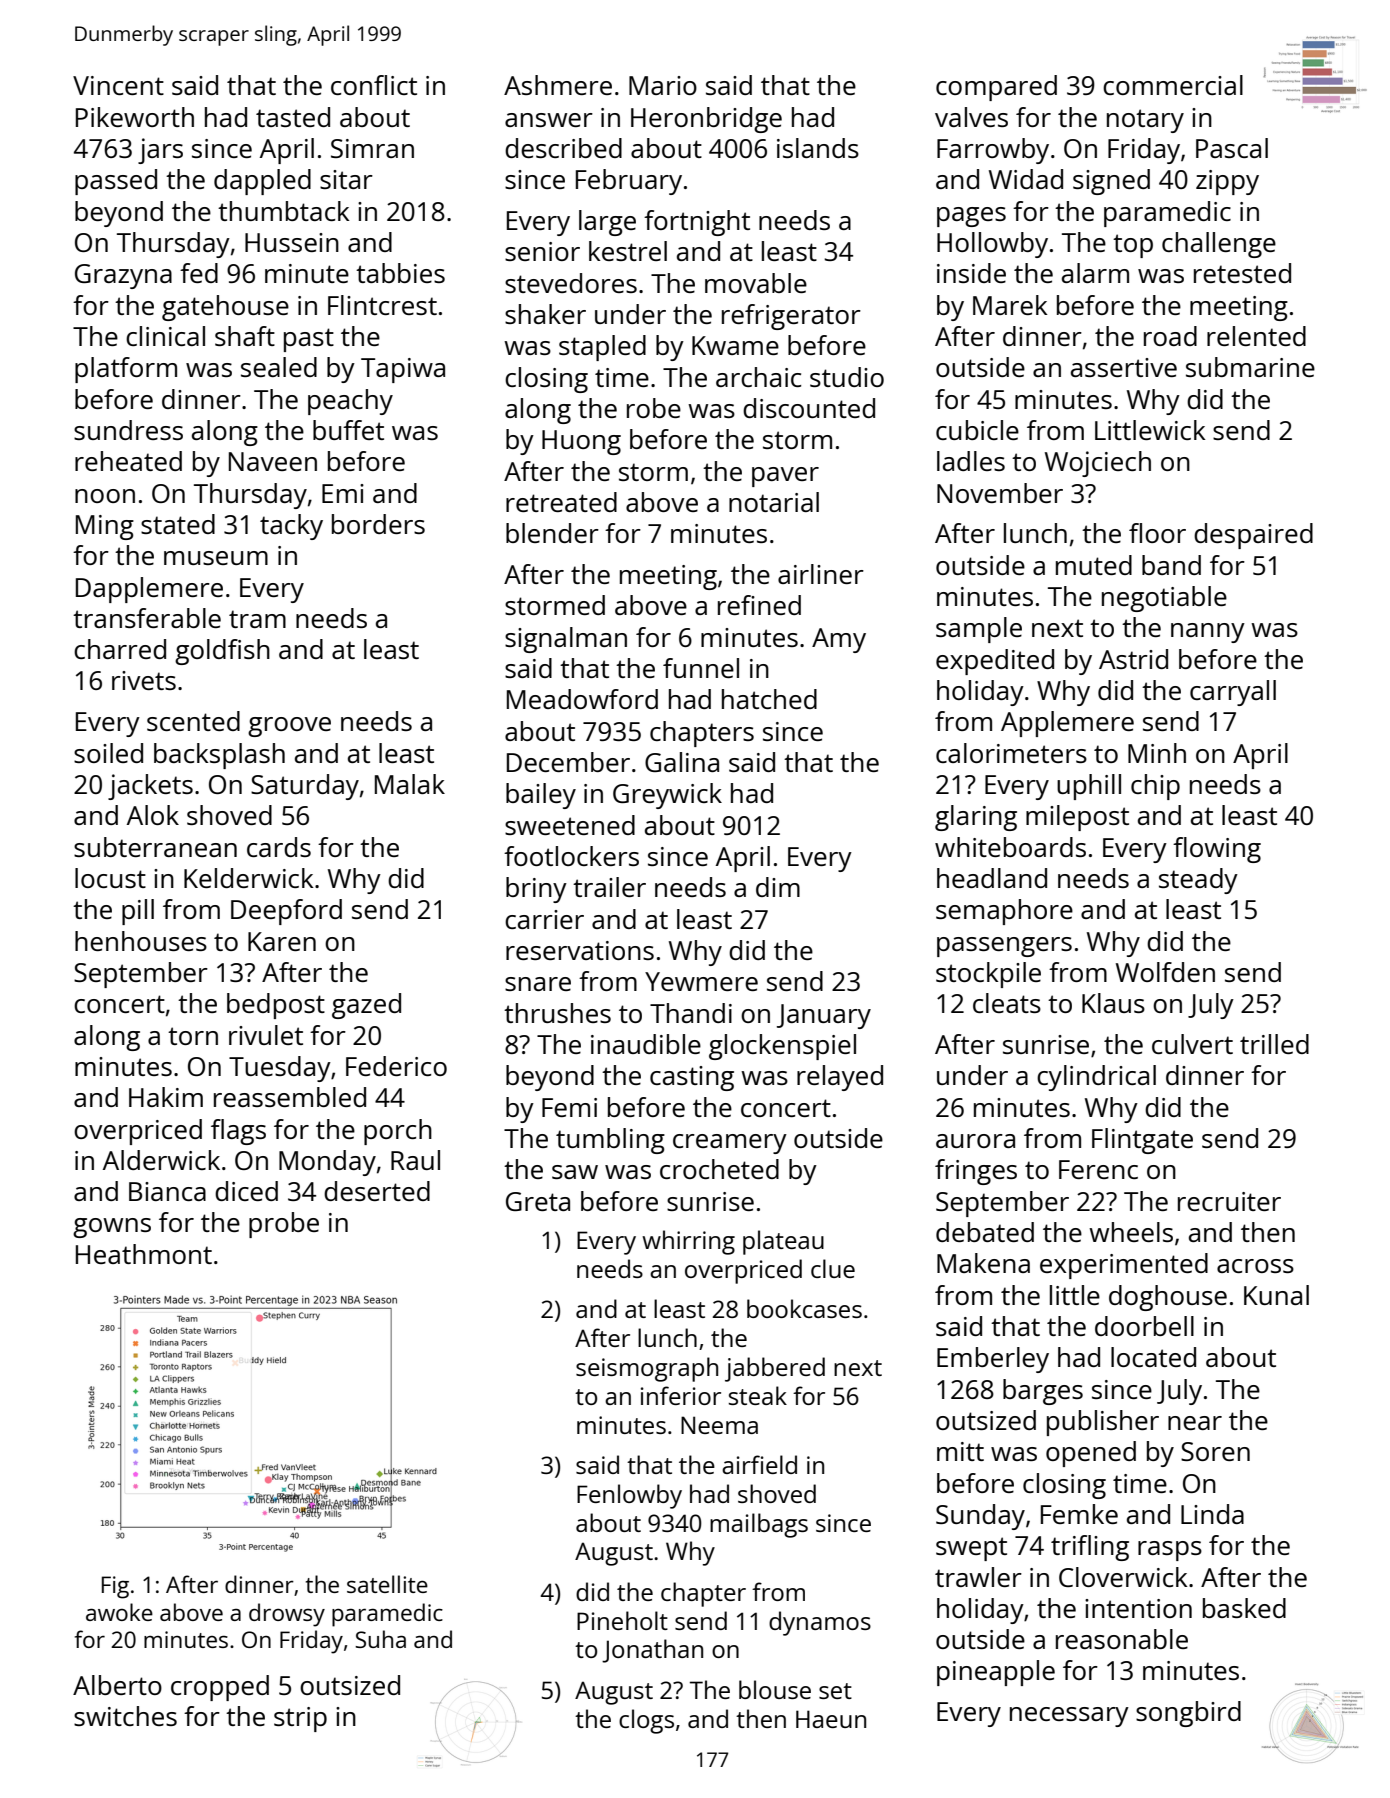 The image size is (1390, 1798). Describe the element at coordinates (374, 85) in the screenshot. I see `conflict` at that location.
